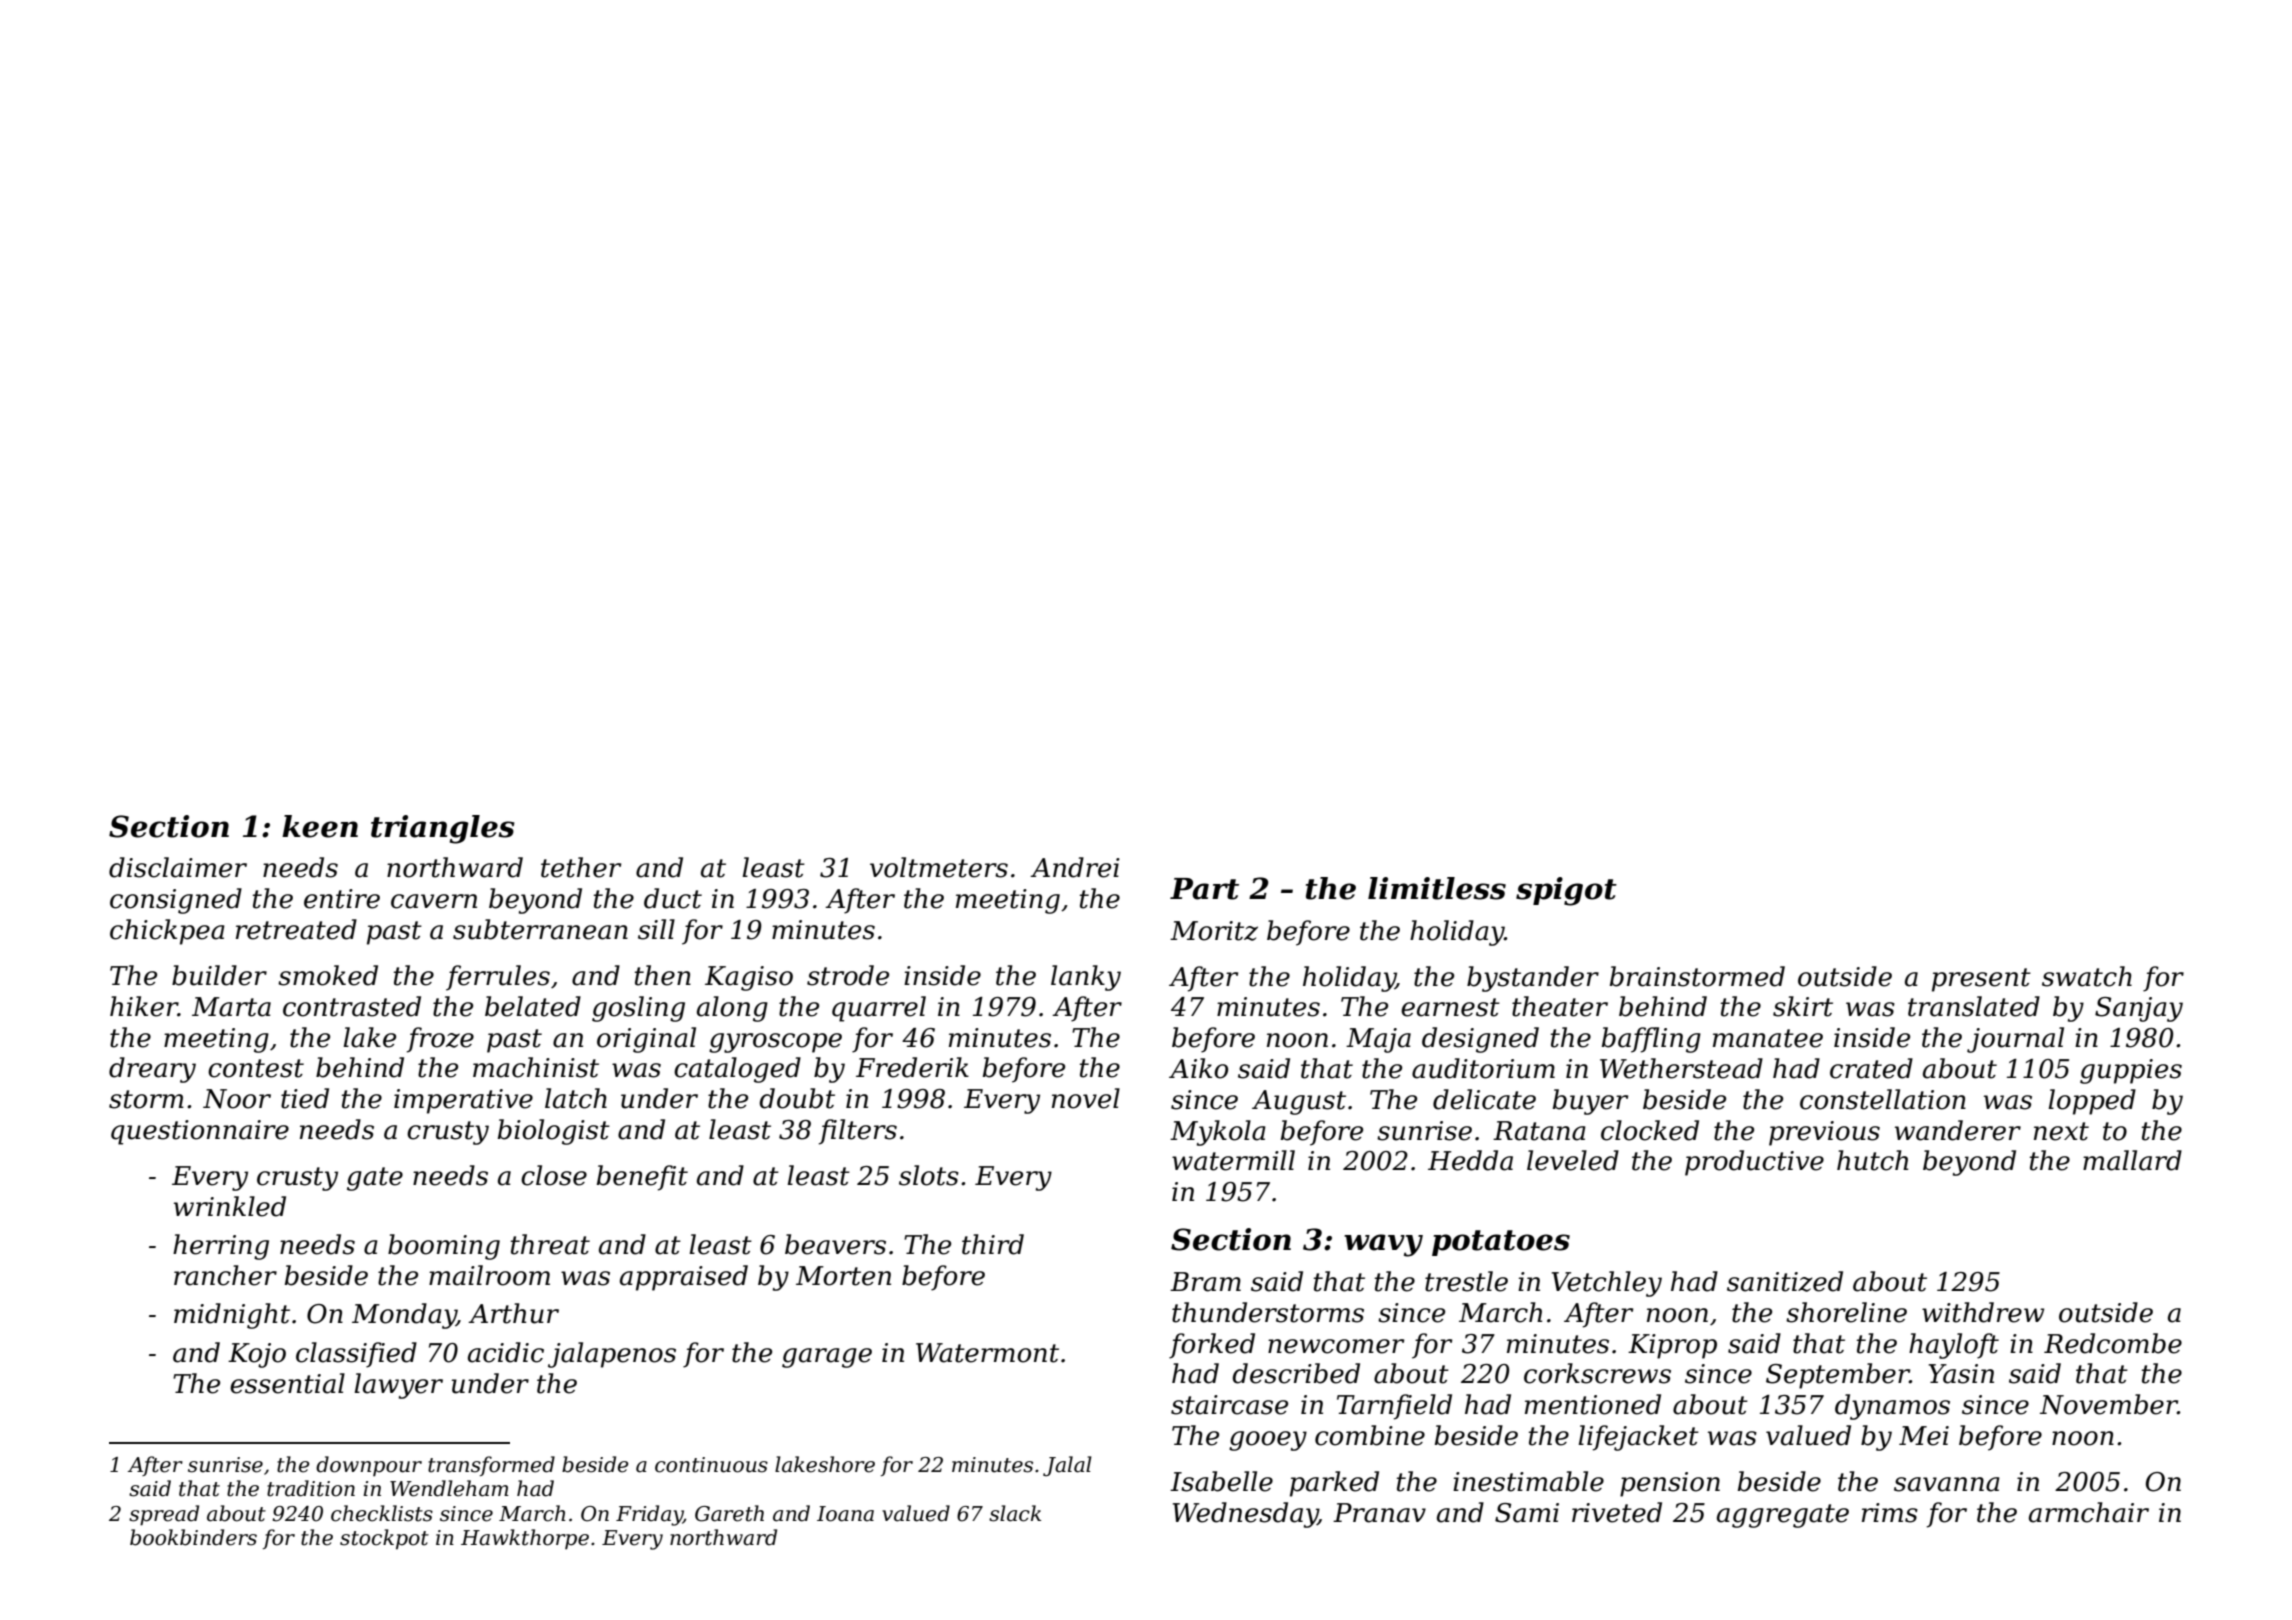  I want to click on bookbinders, so click(193, 1537).
